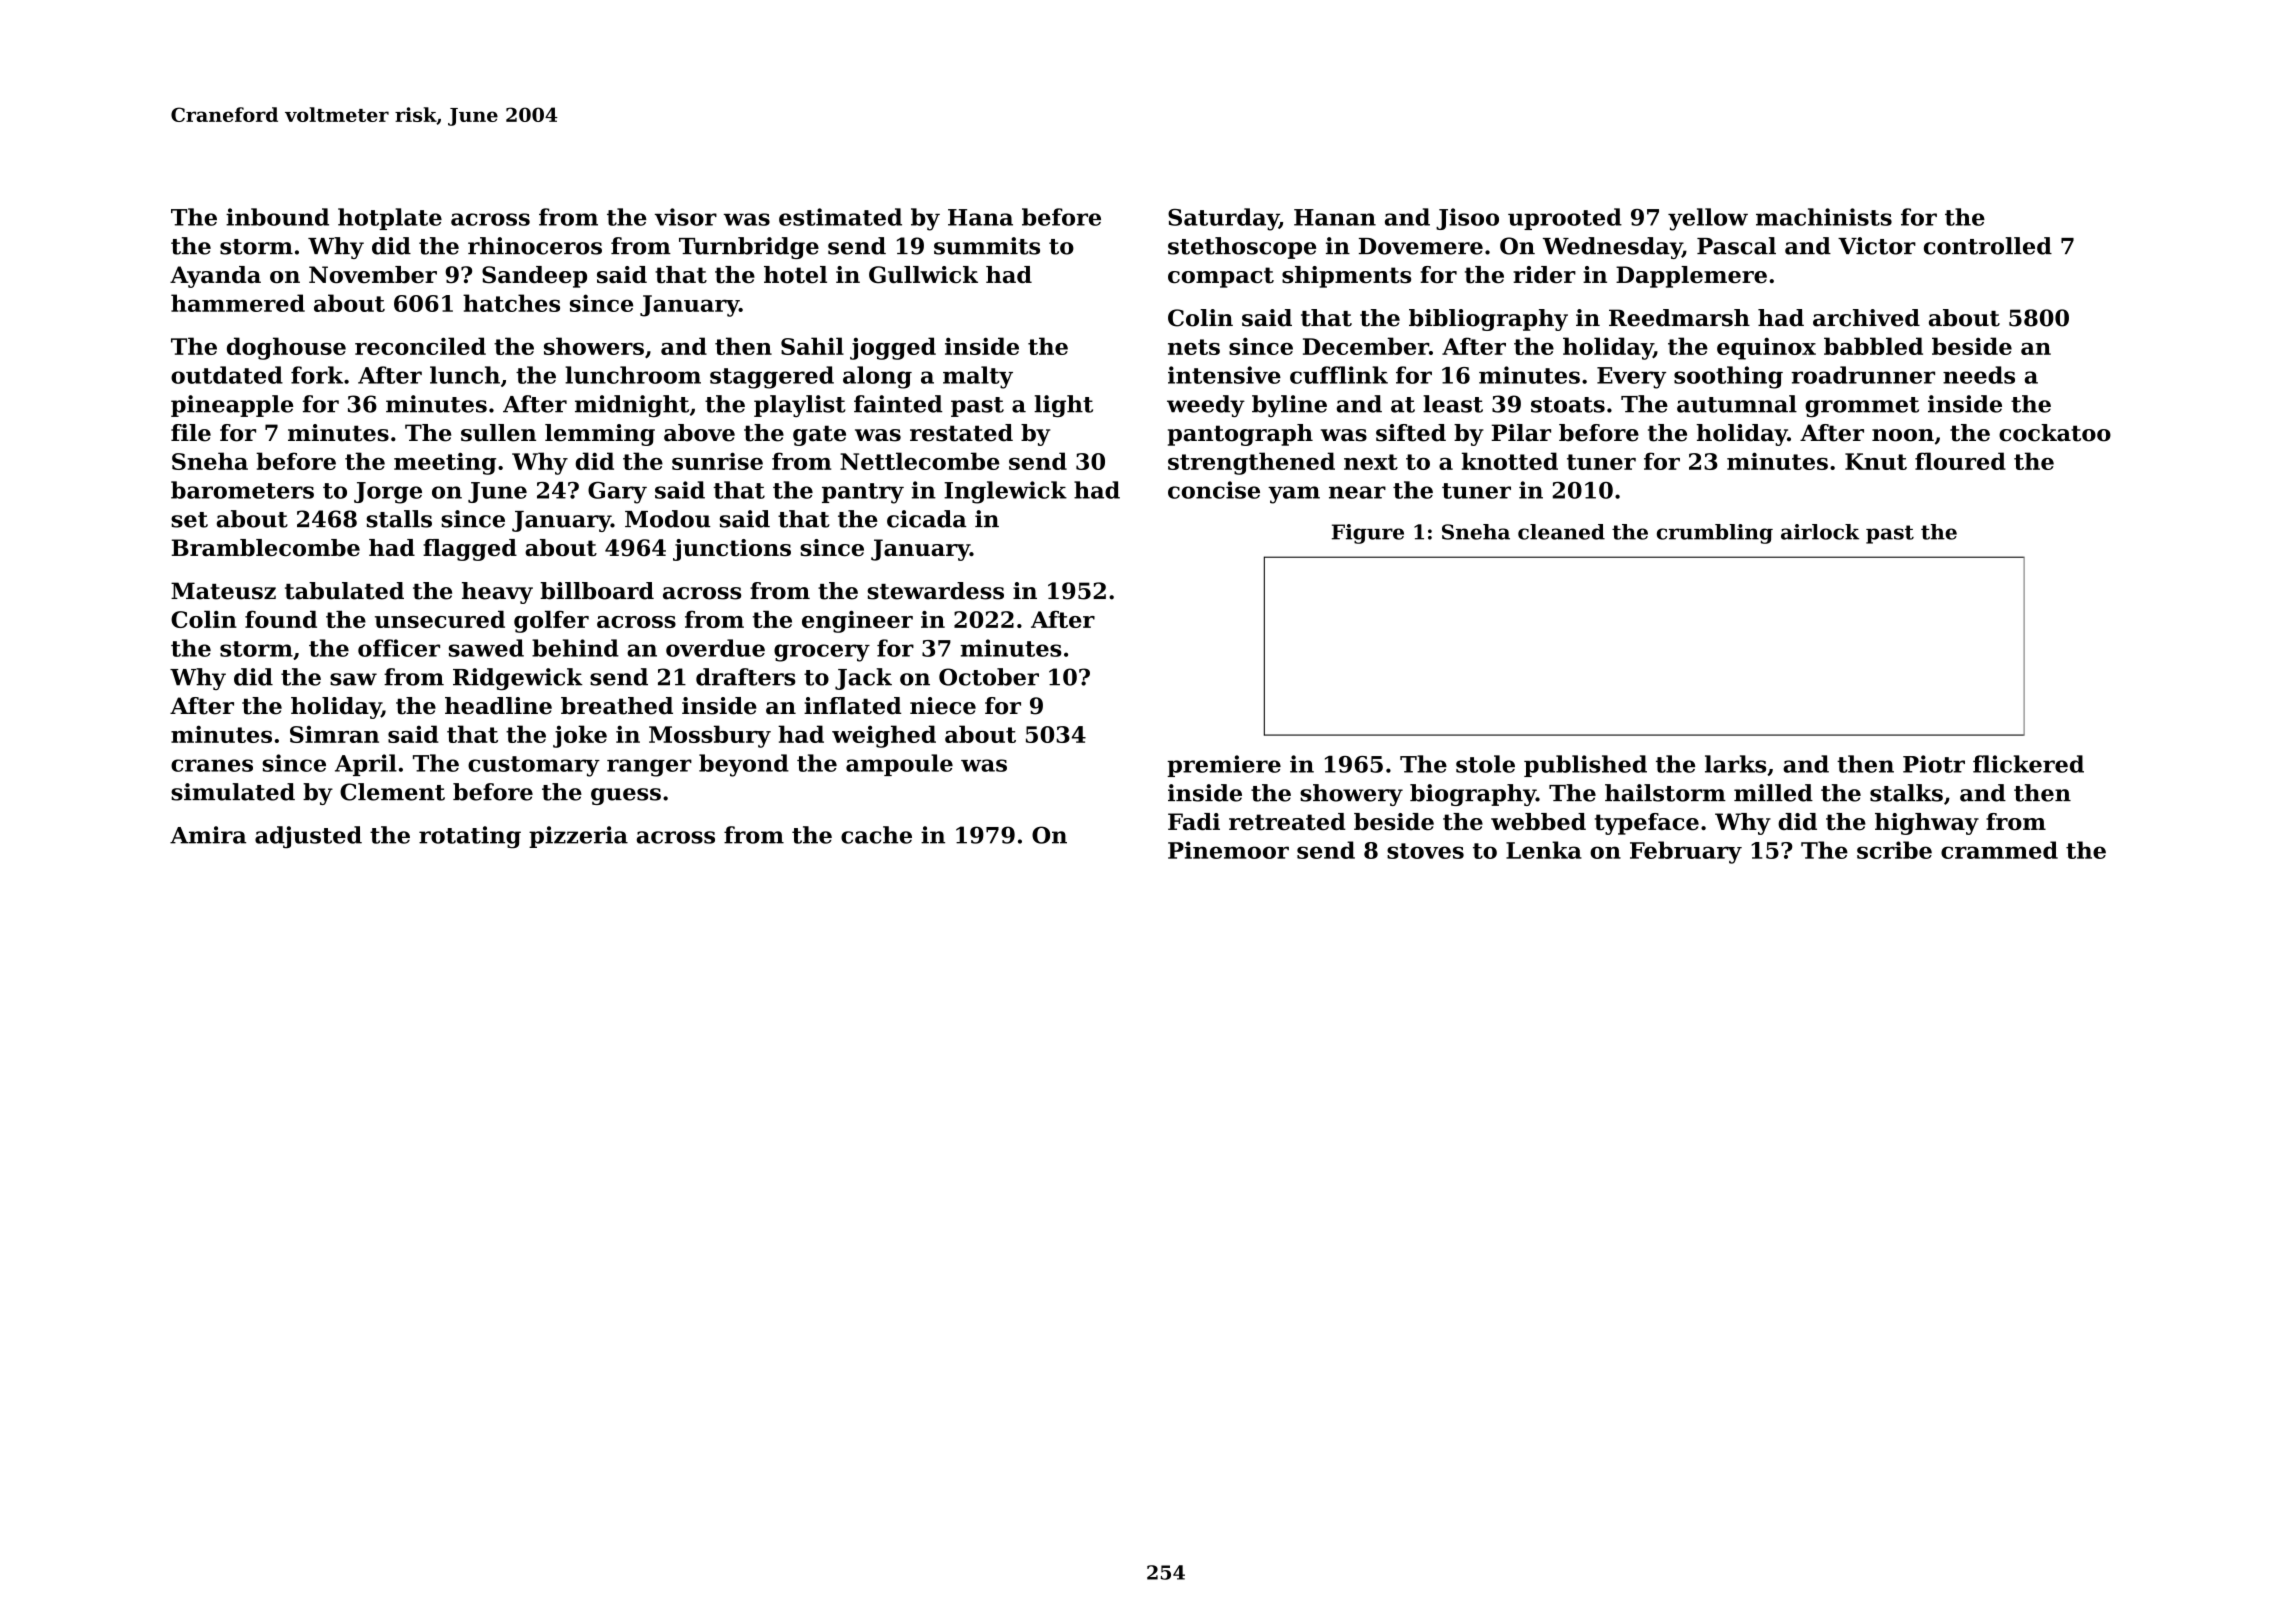 This page has height=1620, width=2292. I want to click on rotating, so click(470, 837).
